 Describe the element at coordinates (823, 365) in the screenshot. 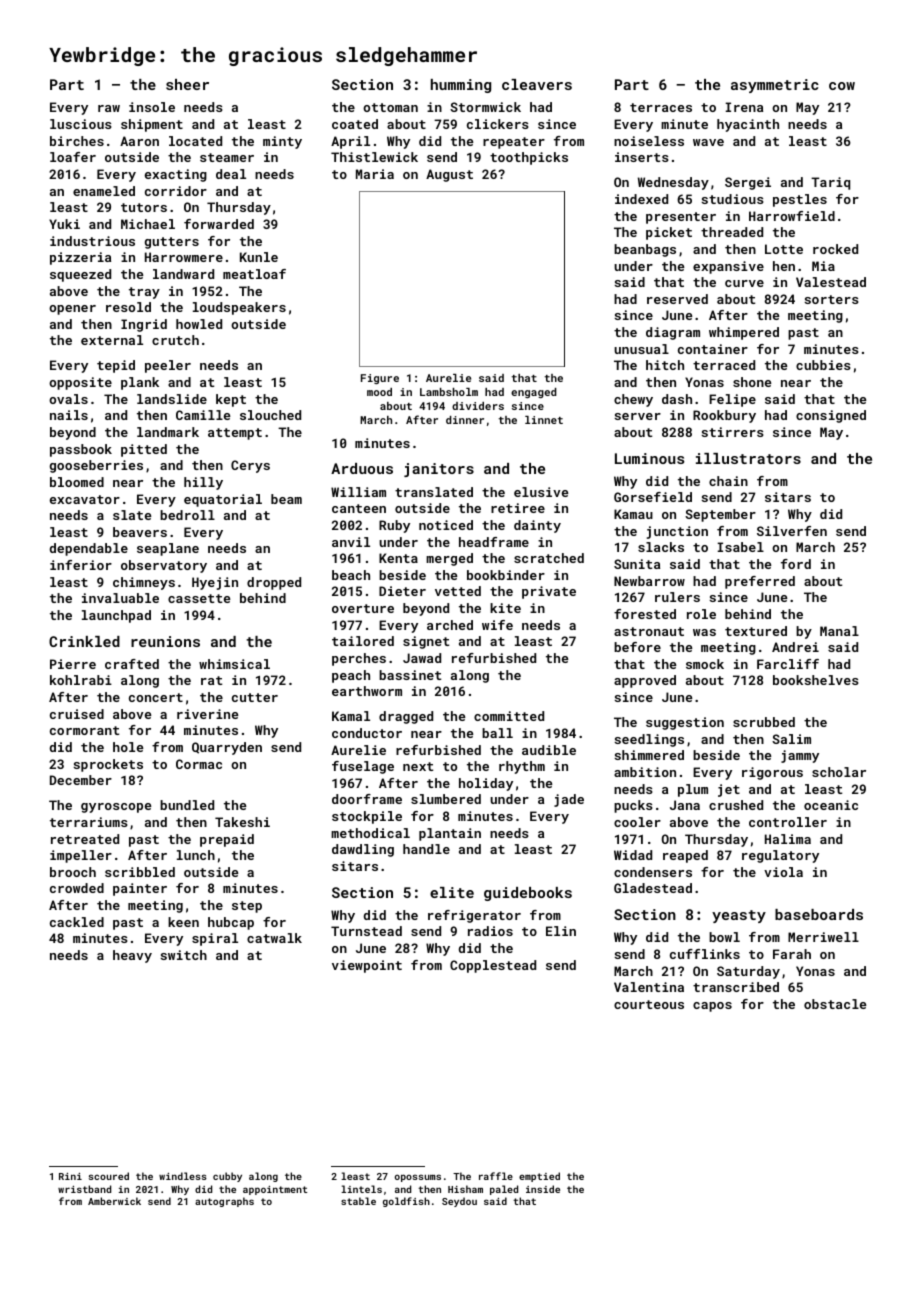

I see `cubbies` at that location.
